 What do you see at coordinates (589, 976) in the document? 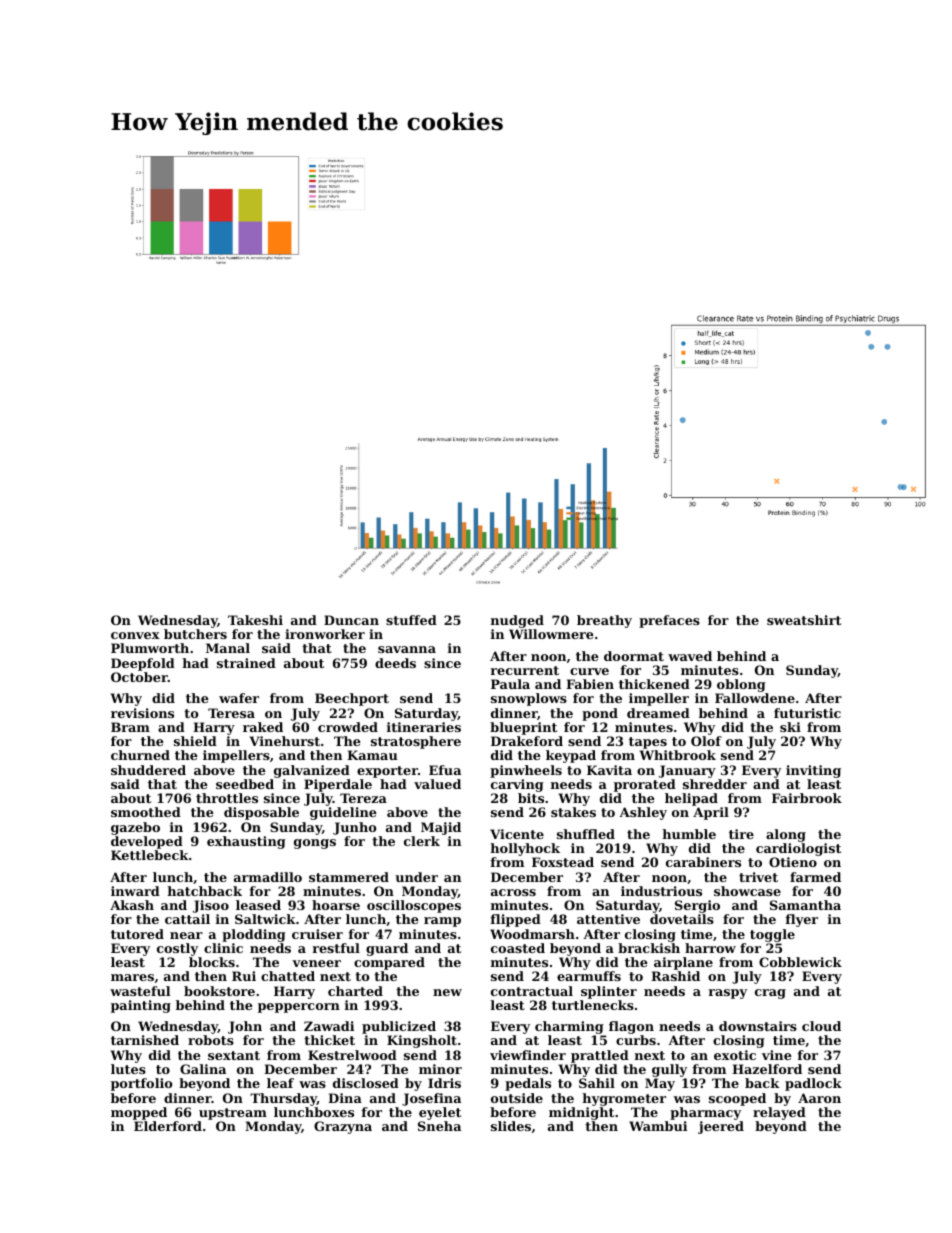
I see `earmuffs` at bounding box center [589, 976].
